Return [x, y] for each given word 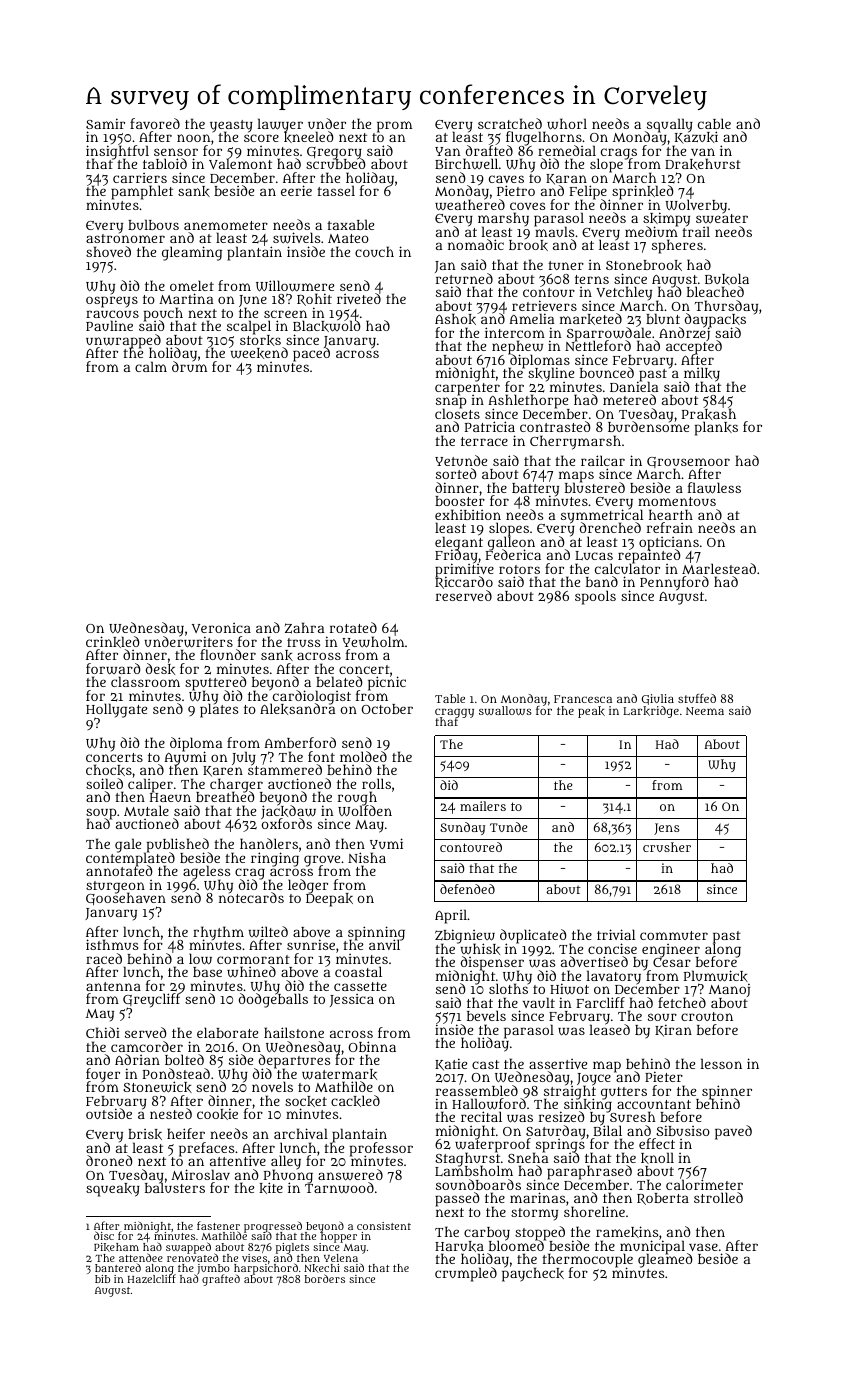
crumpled [466, 1274]
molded [363, 756]
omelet [192, 285]
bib [102, 1279]
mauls [554, 232]
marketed [591, 319]
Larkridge [651, 712]
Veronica [221, 628]
